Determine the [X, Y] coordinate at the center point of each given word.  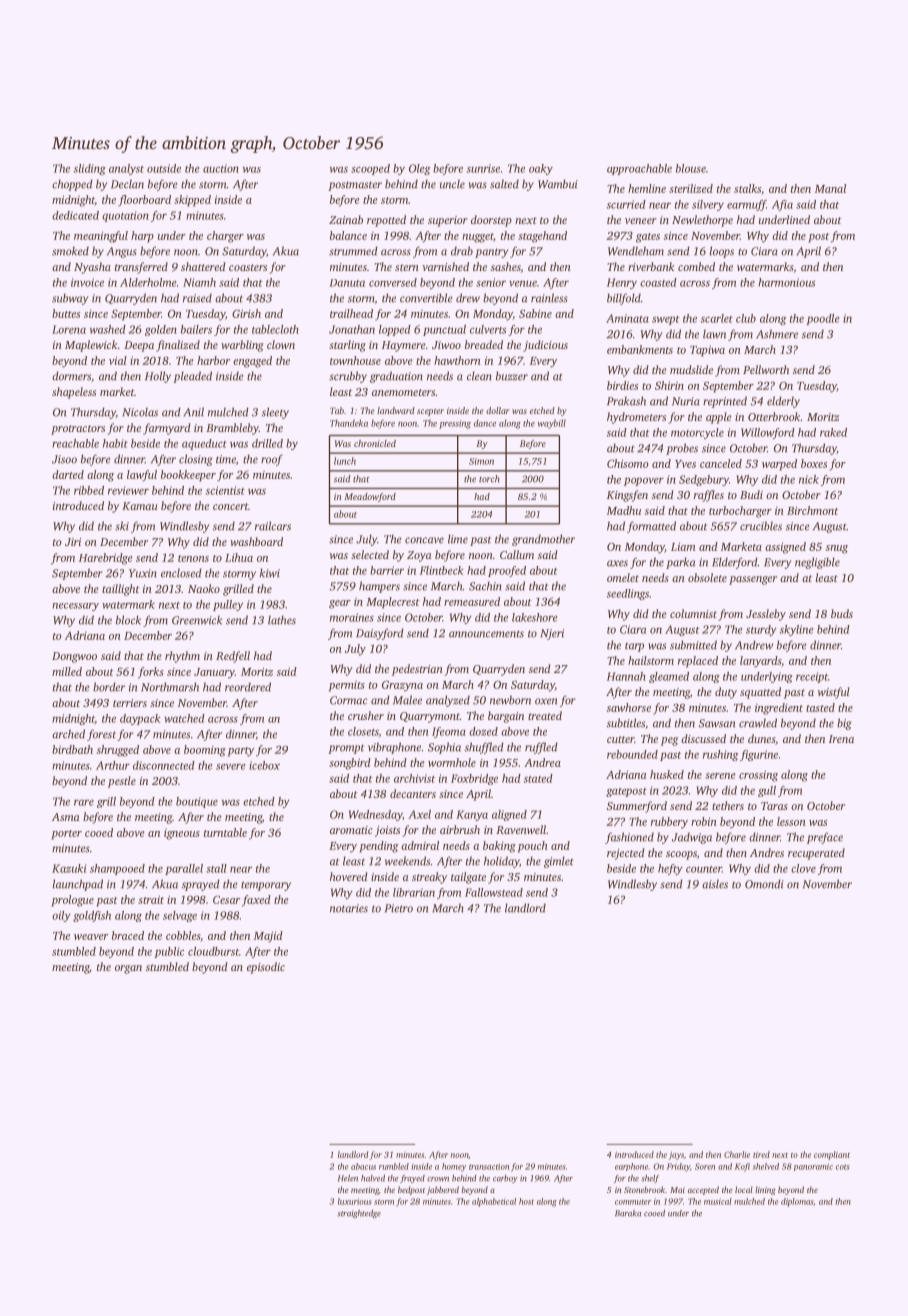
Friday [678, 1167]
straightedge [359, 1214]
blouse [691, 168]
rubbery [669, 823]
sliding [89, 169]
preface [825, 838]
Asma [66, 817]
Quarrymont [430, 717]
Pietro [399, 908]
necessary [75, 607]
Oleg [419, 169]
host [526, 1201]
